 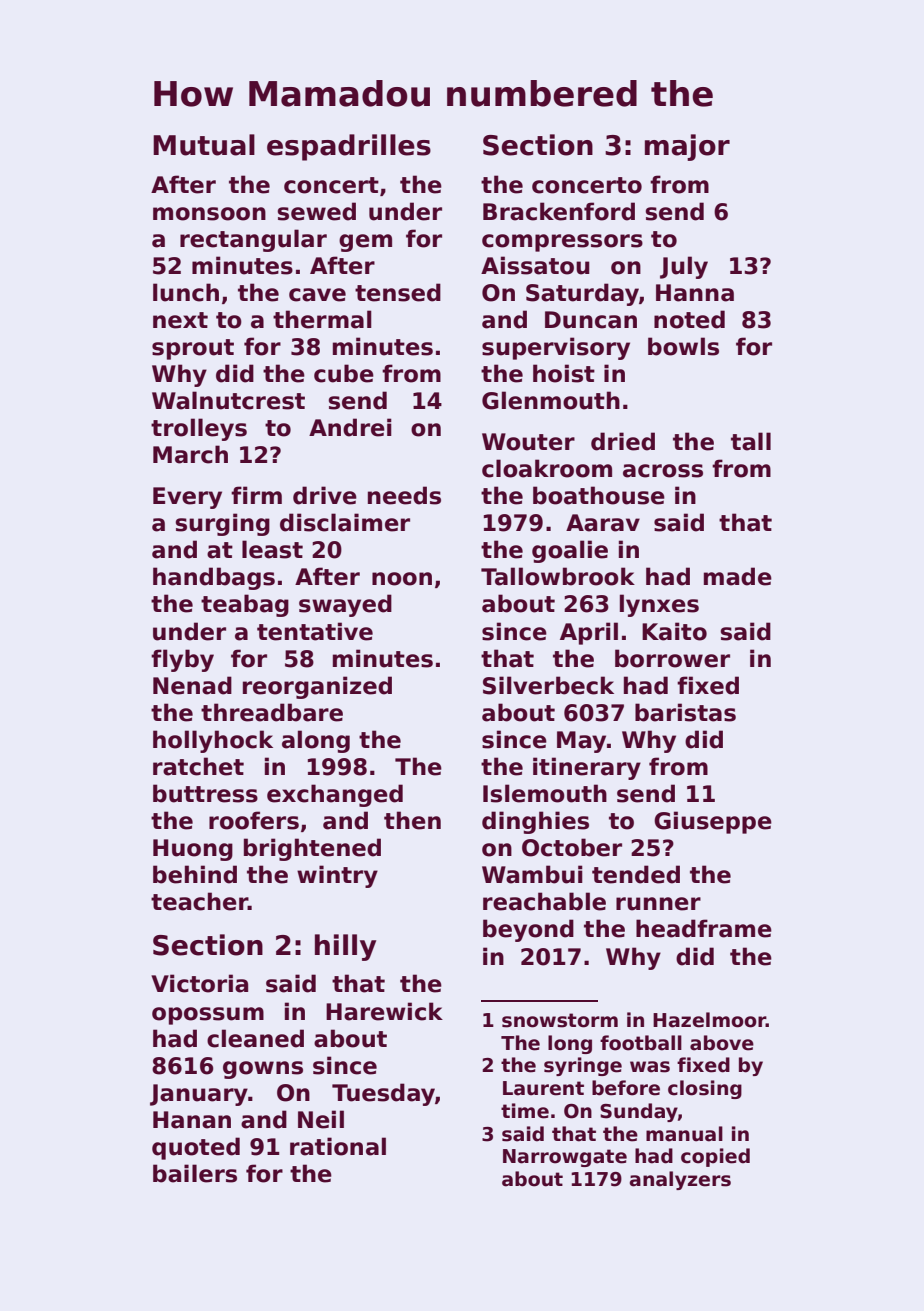 What do you see at coordinates (338, 1146) in the screenshot?
I see `rational` at bounding box center [338, 1146].
